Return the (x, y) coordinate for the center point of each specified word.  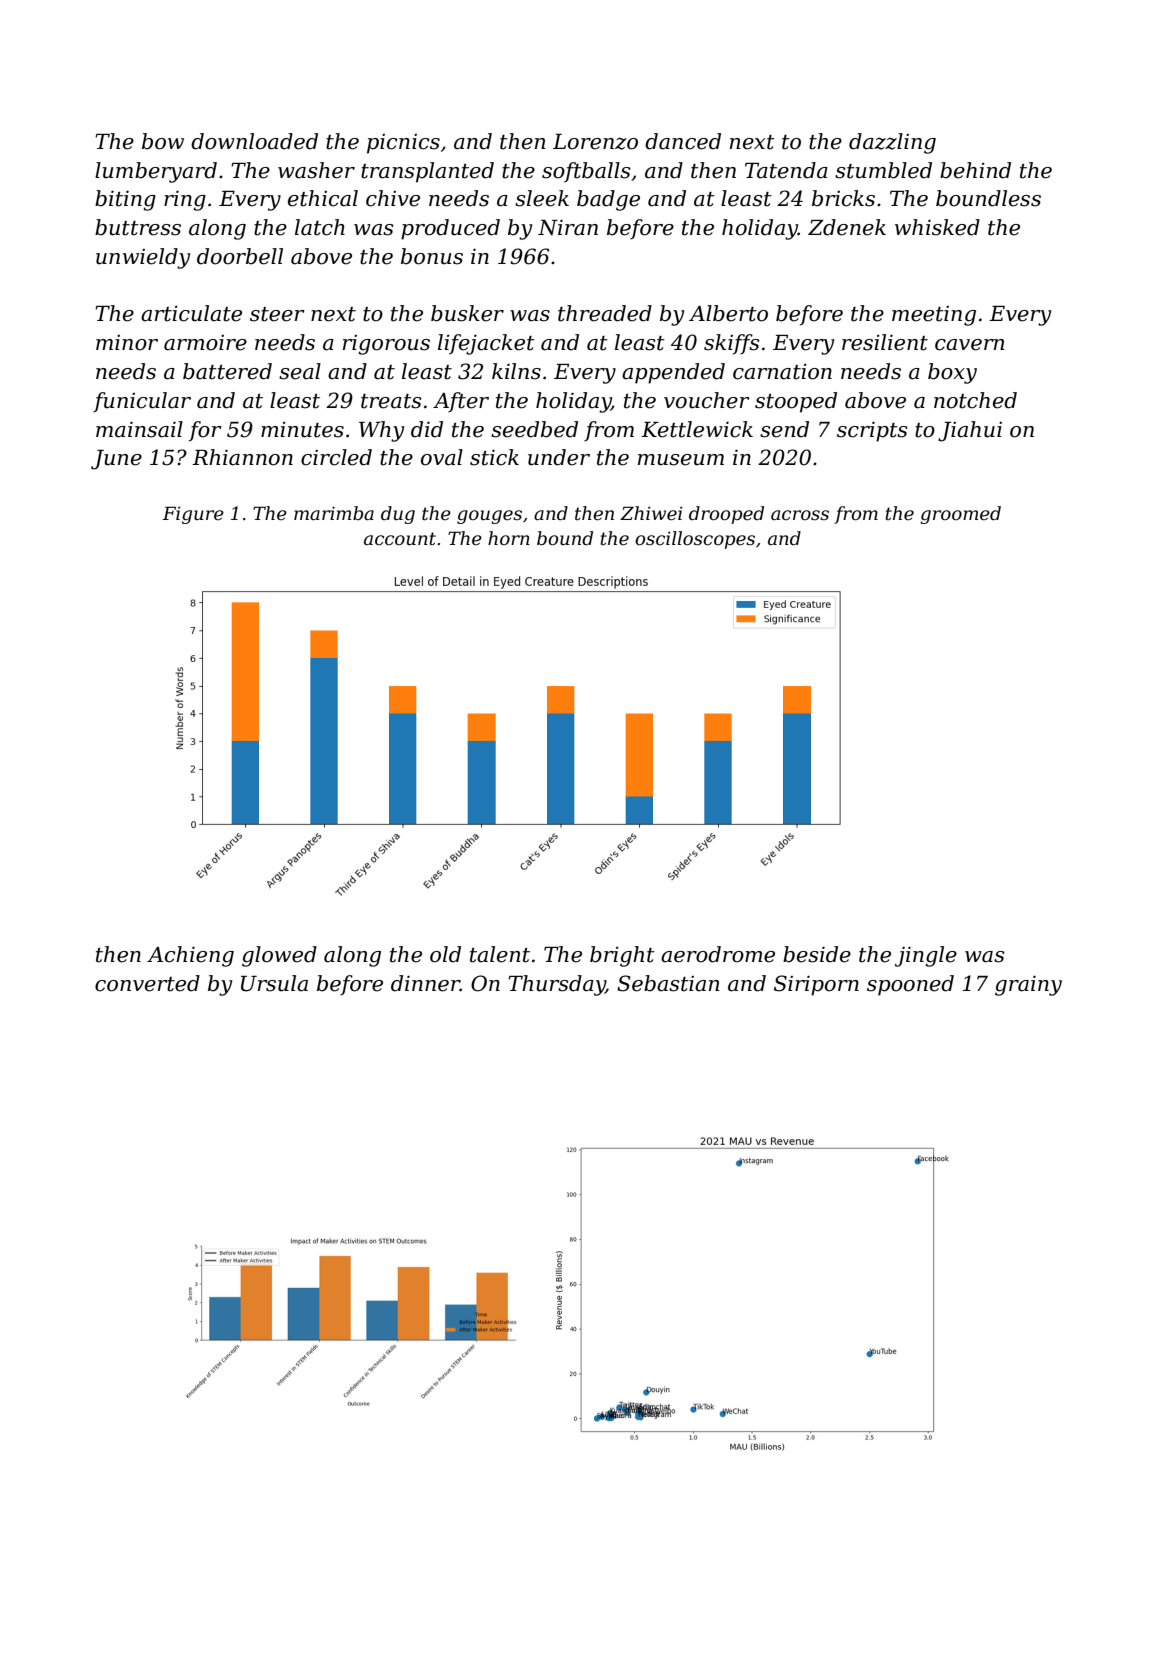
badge (608, 200)
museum (681, 460)
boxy (952, 373)
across (800, 515)
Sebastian (668, 983)
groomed (960, 515)
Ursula (274, 983)
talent (500, 954)
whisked (937, 227)
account (400, 538)
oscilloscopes (695, 540)
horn (509, 538)
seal (300, 371)
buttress (138, 227)
